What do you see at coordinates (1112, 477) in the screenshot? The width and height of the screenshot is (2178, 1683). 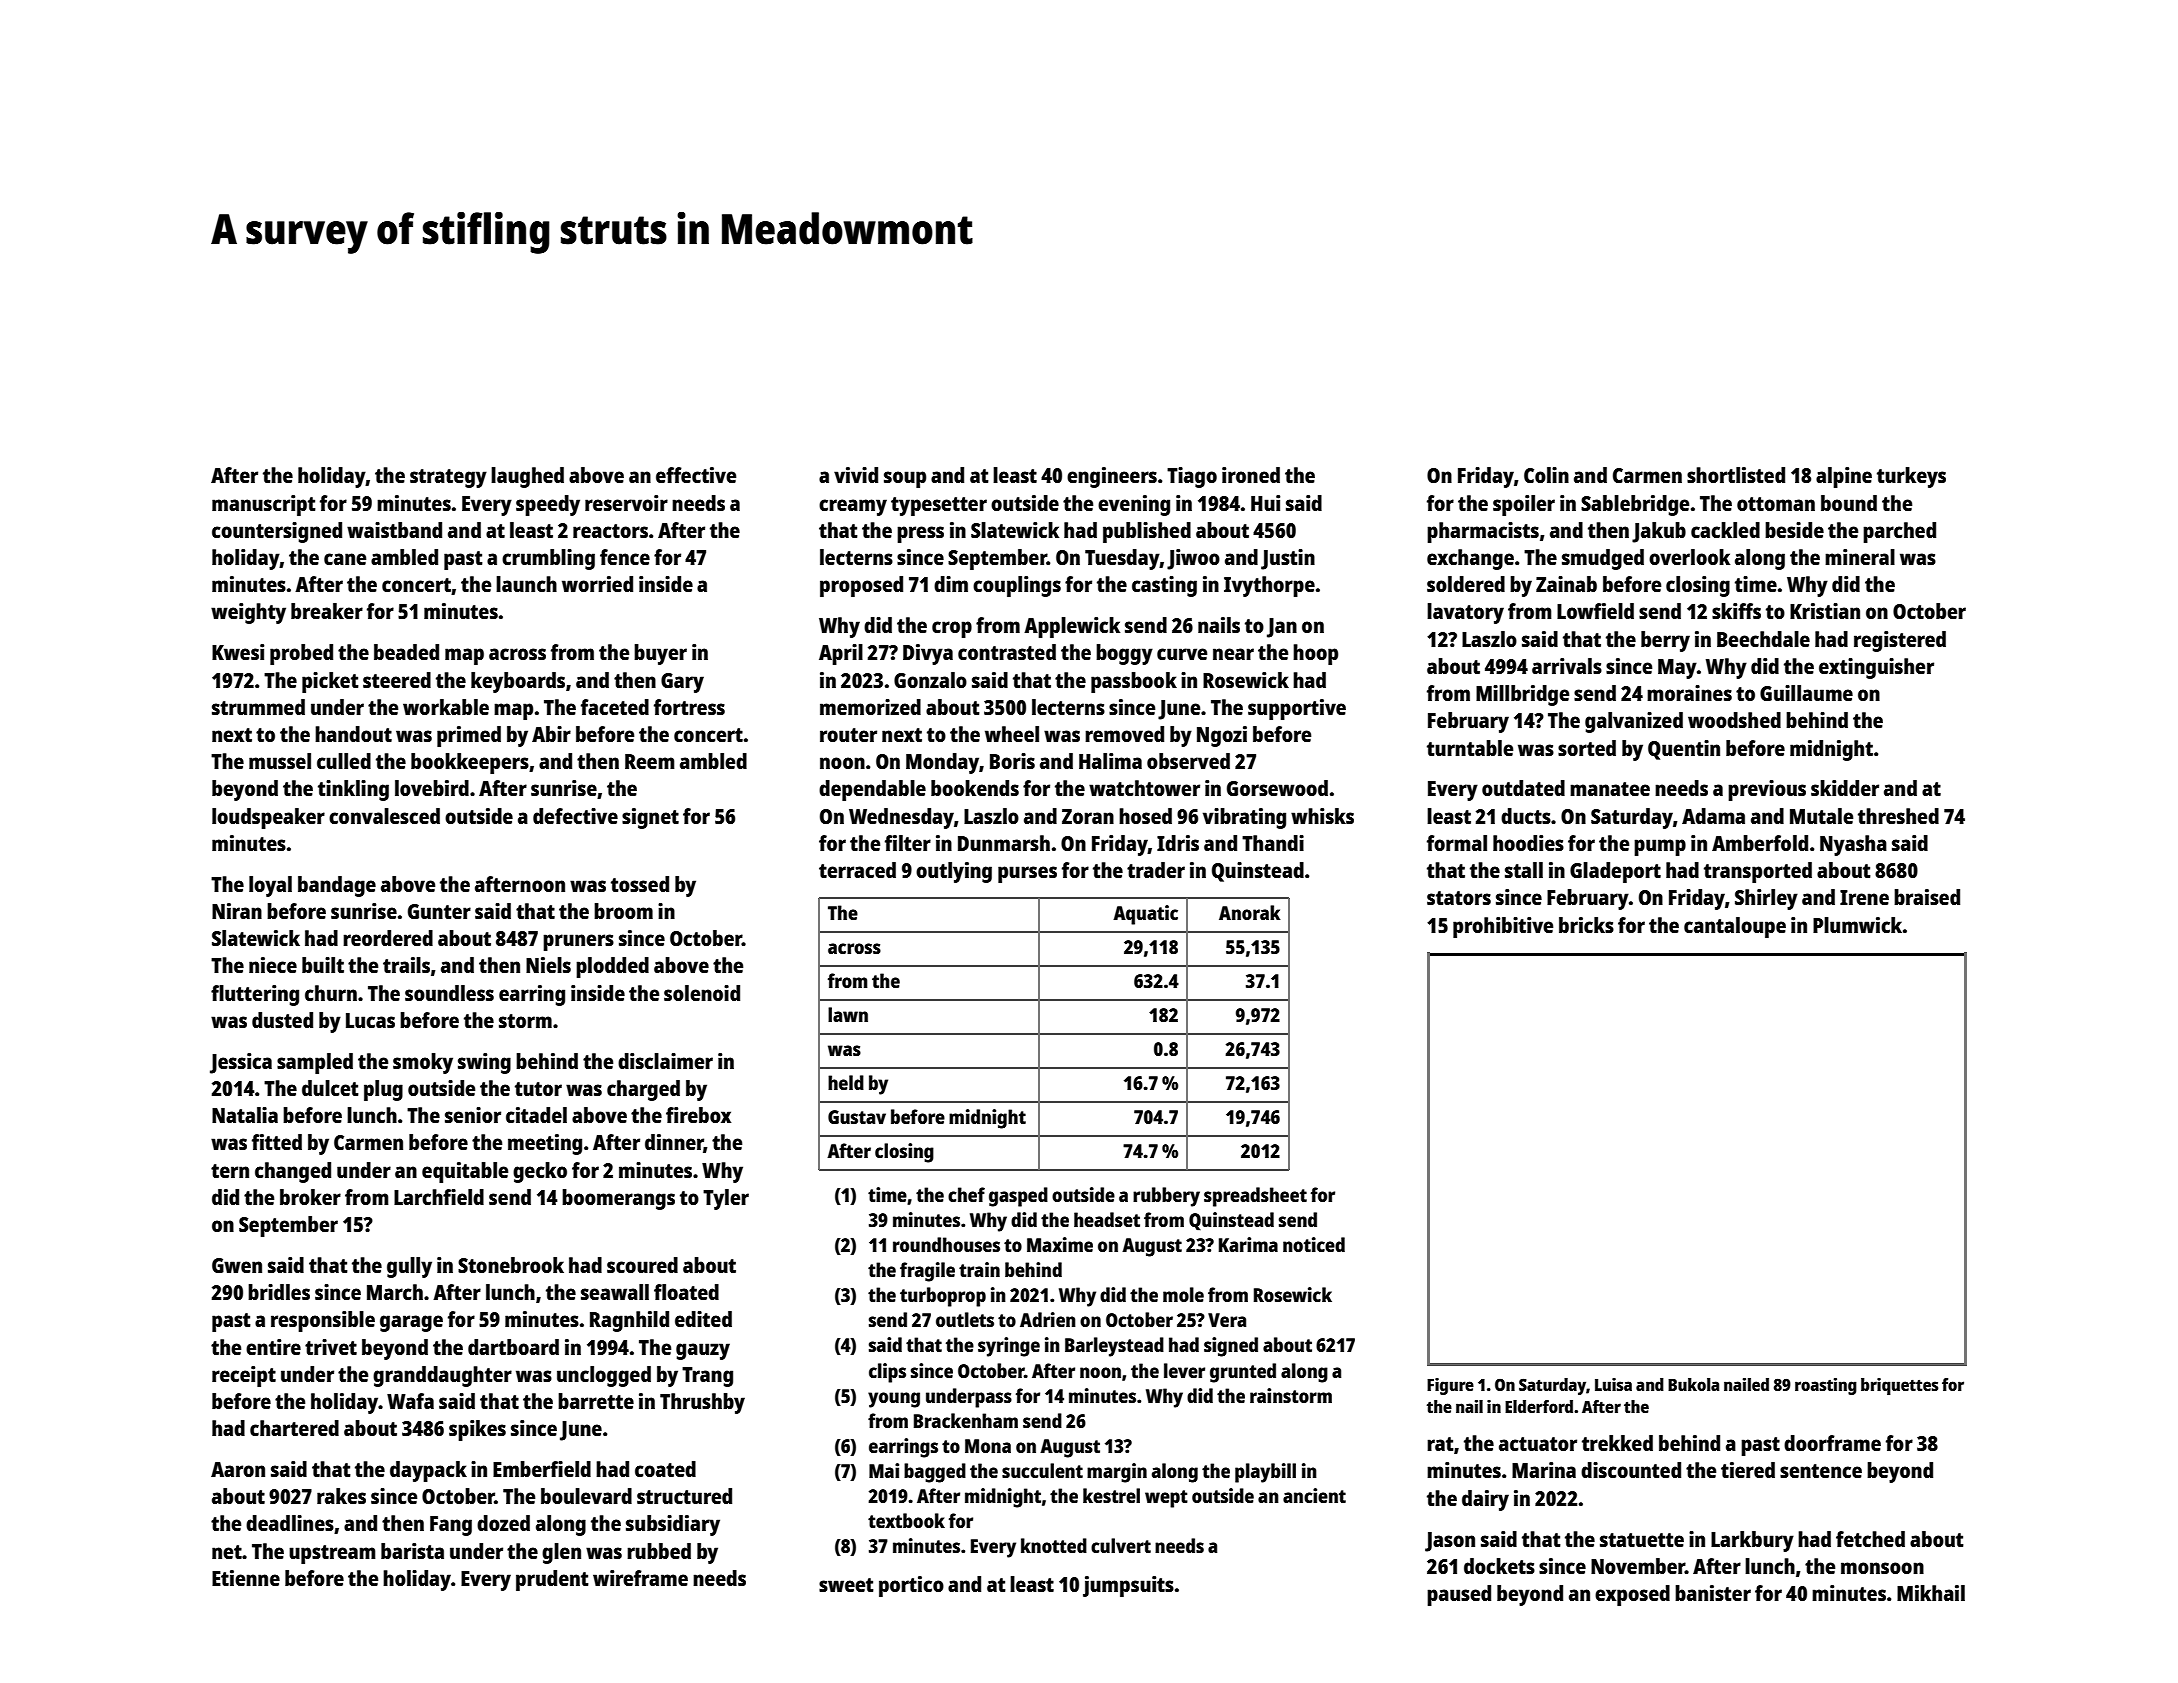 I see `engineers` at bounding box center [1112, 477].
